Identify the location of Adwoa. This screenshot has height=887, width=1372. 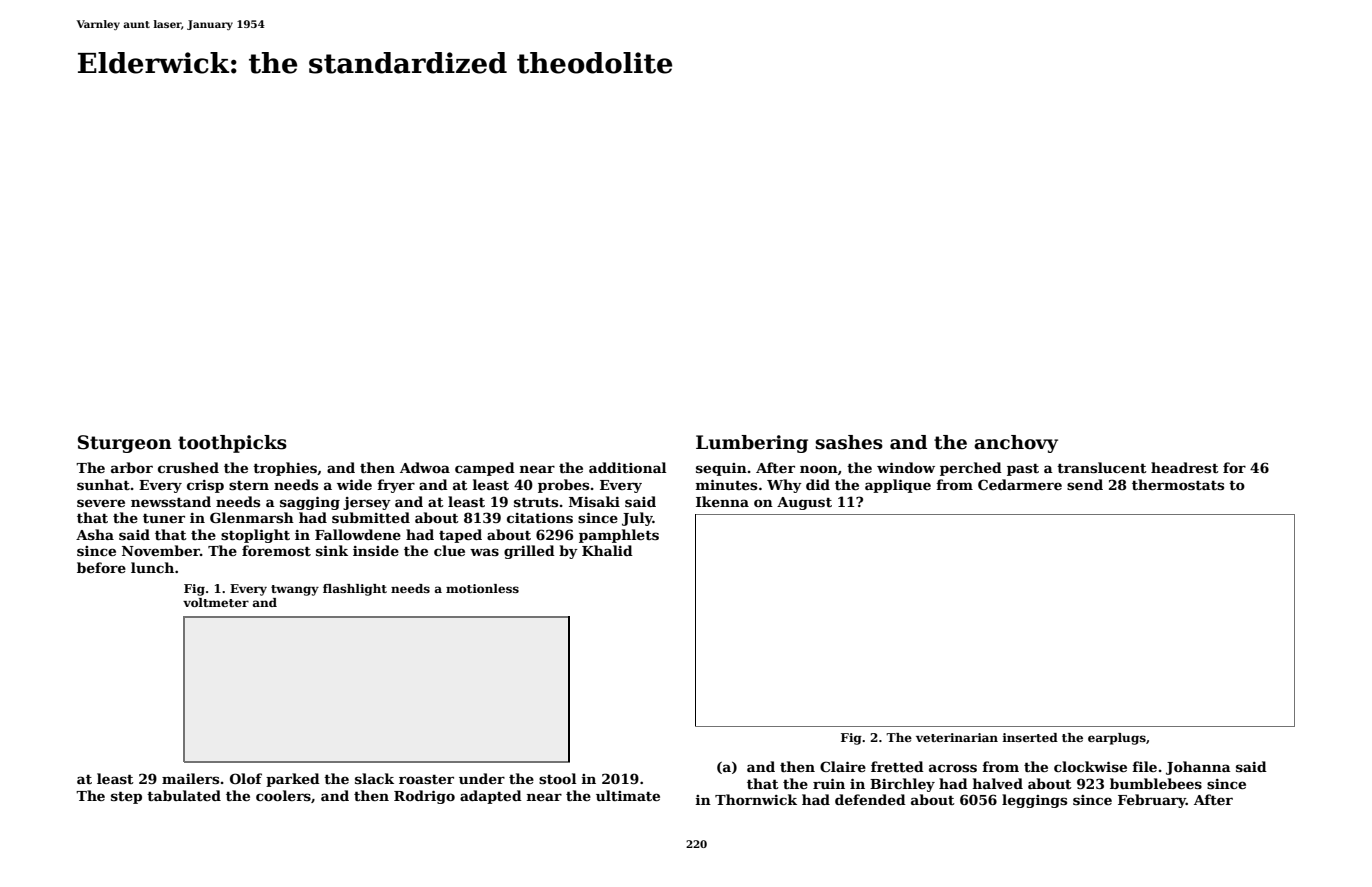
(425, 467).
